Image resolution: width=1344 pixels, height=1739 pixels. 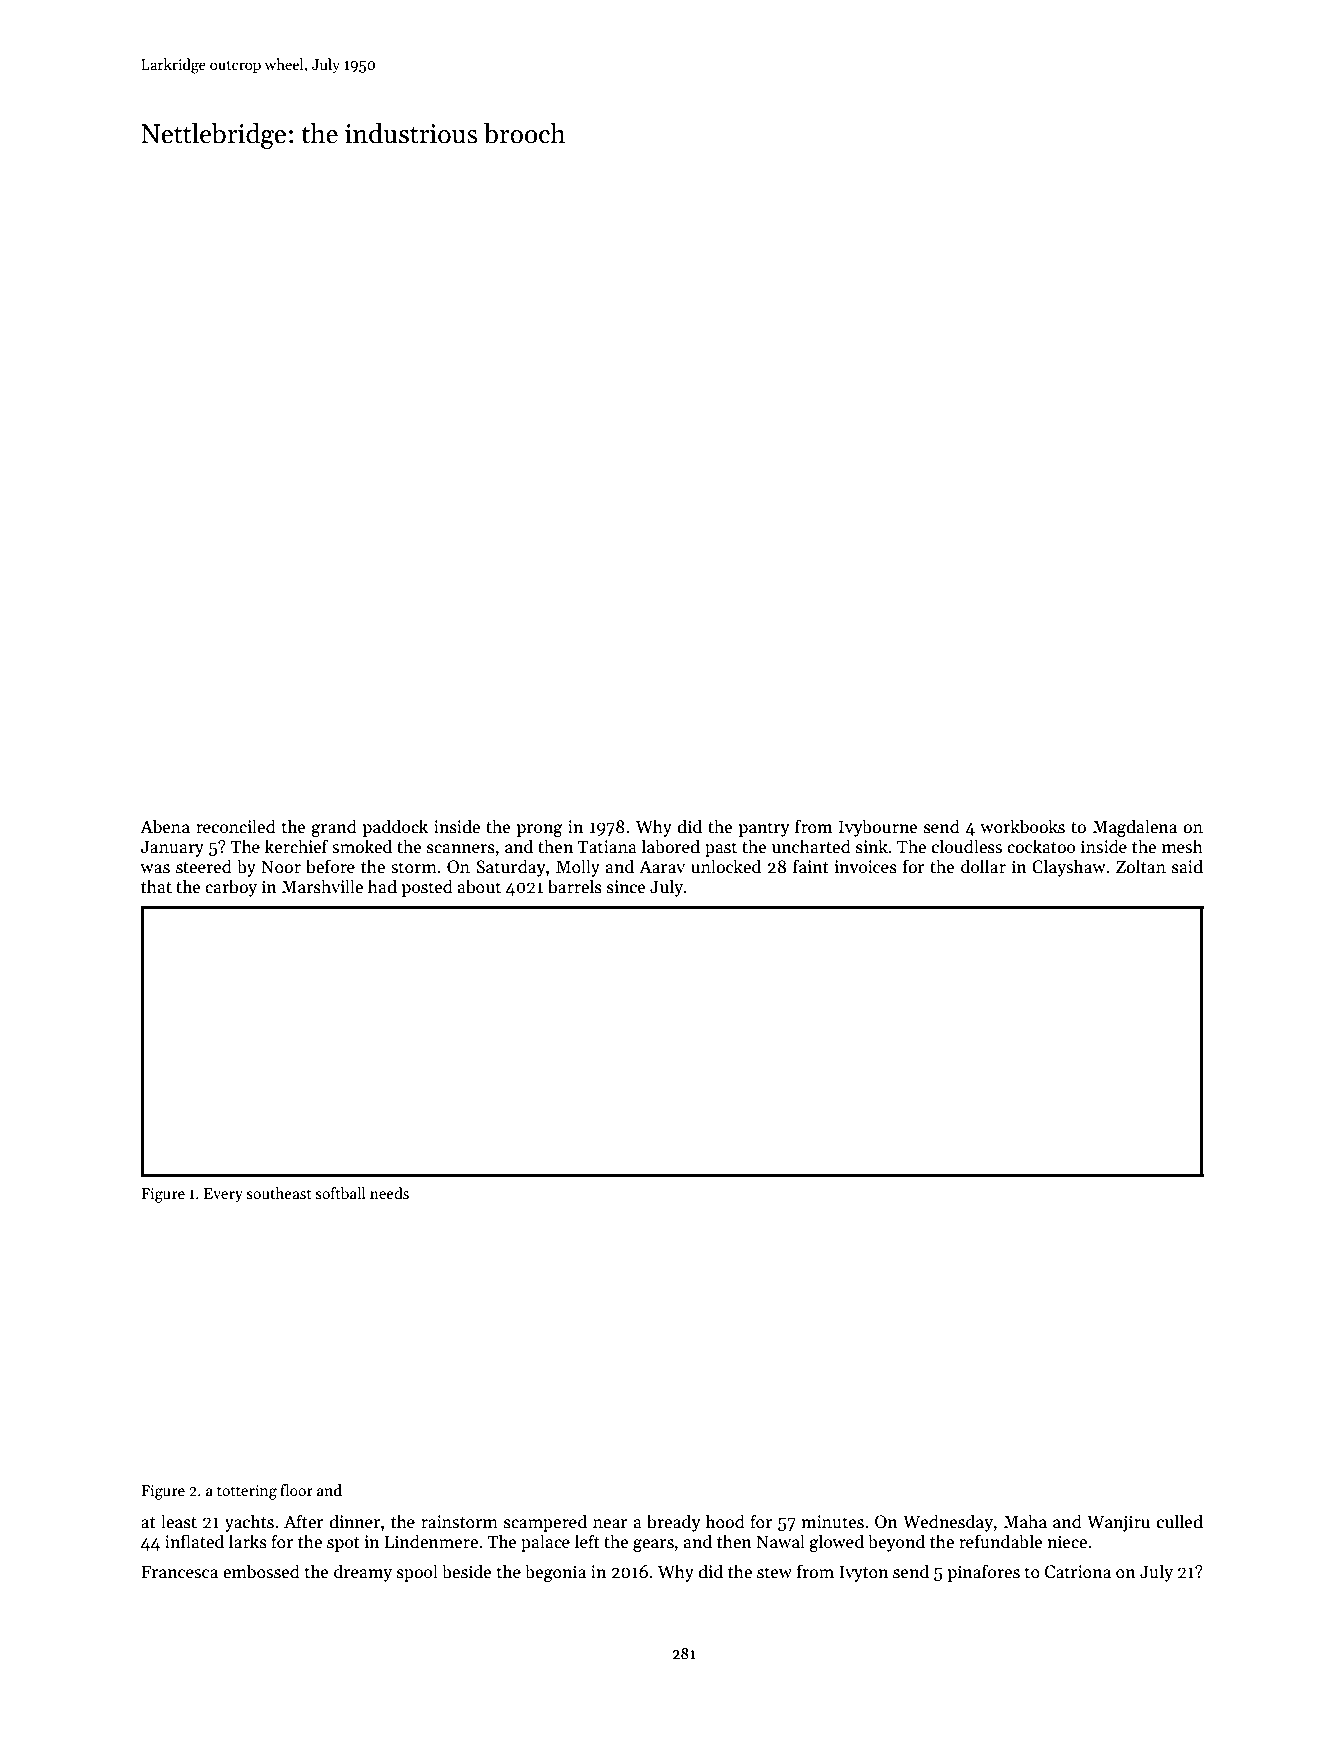 What do you see at coordinates (774, 1573) in the page?
I see `stew` at bounding box center [774, 1573].
